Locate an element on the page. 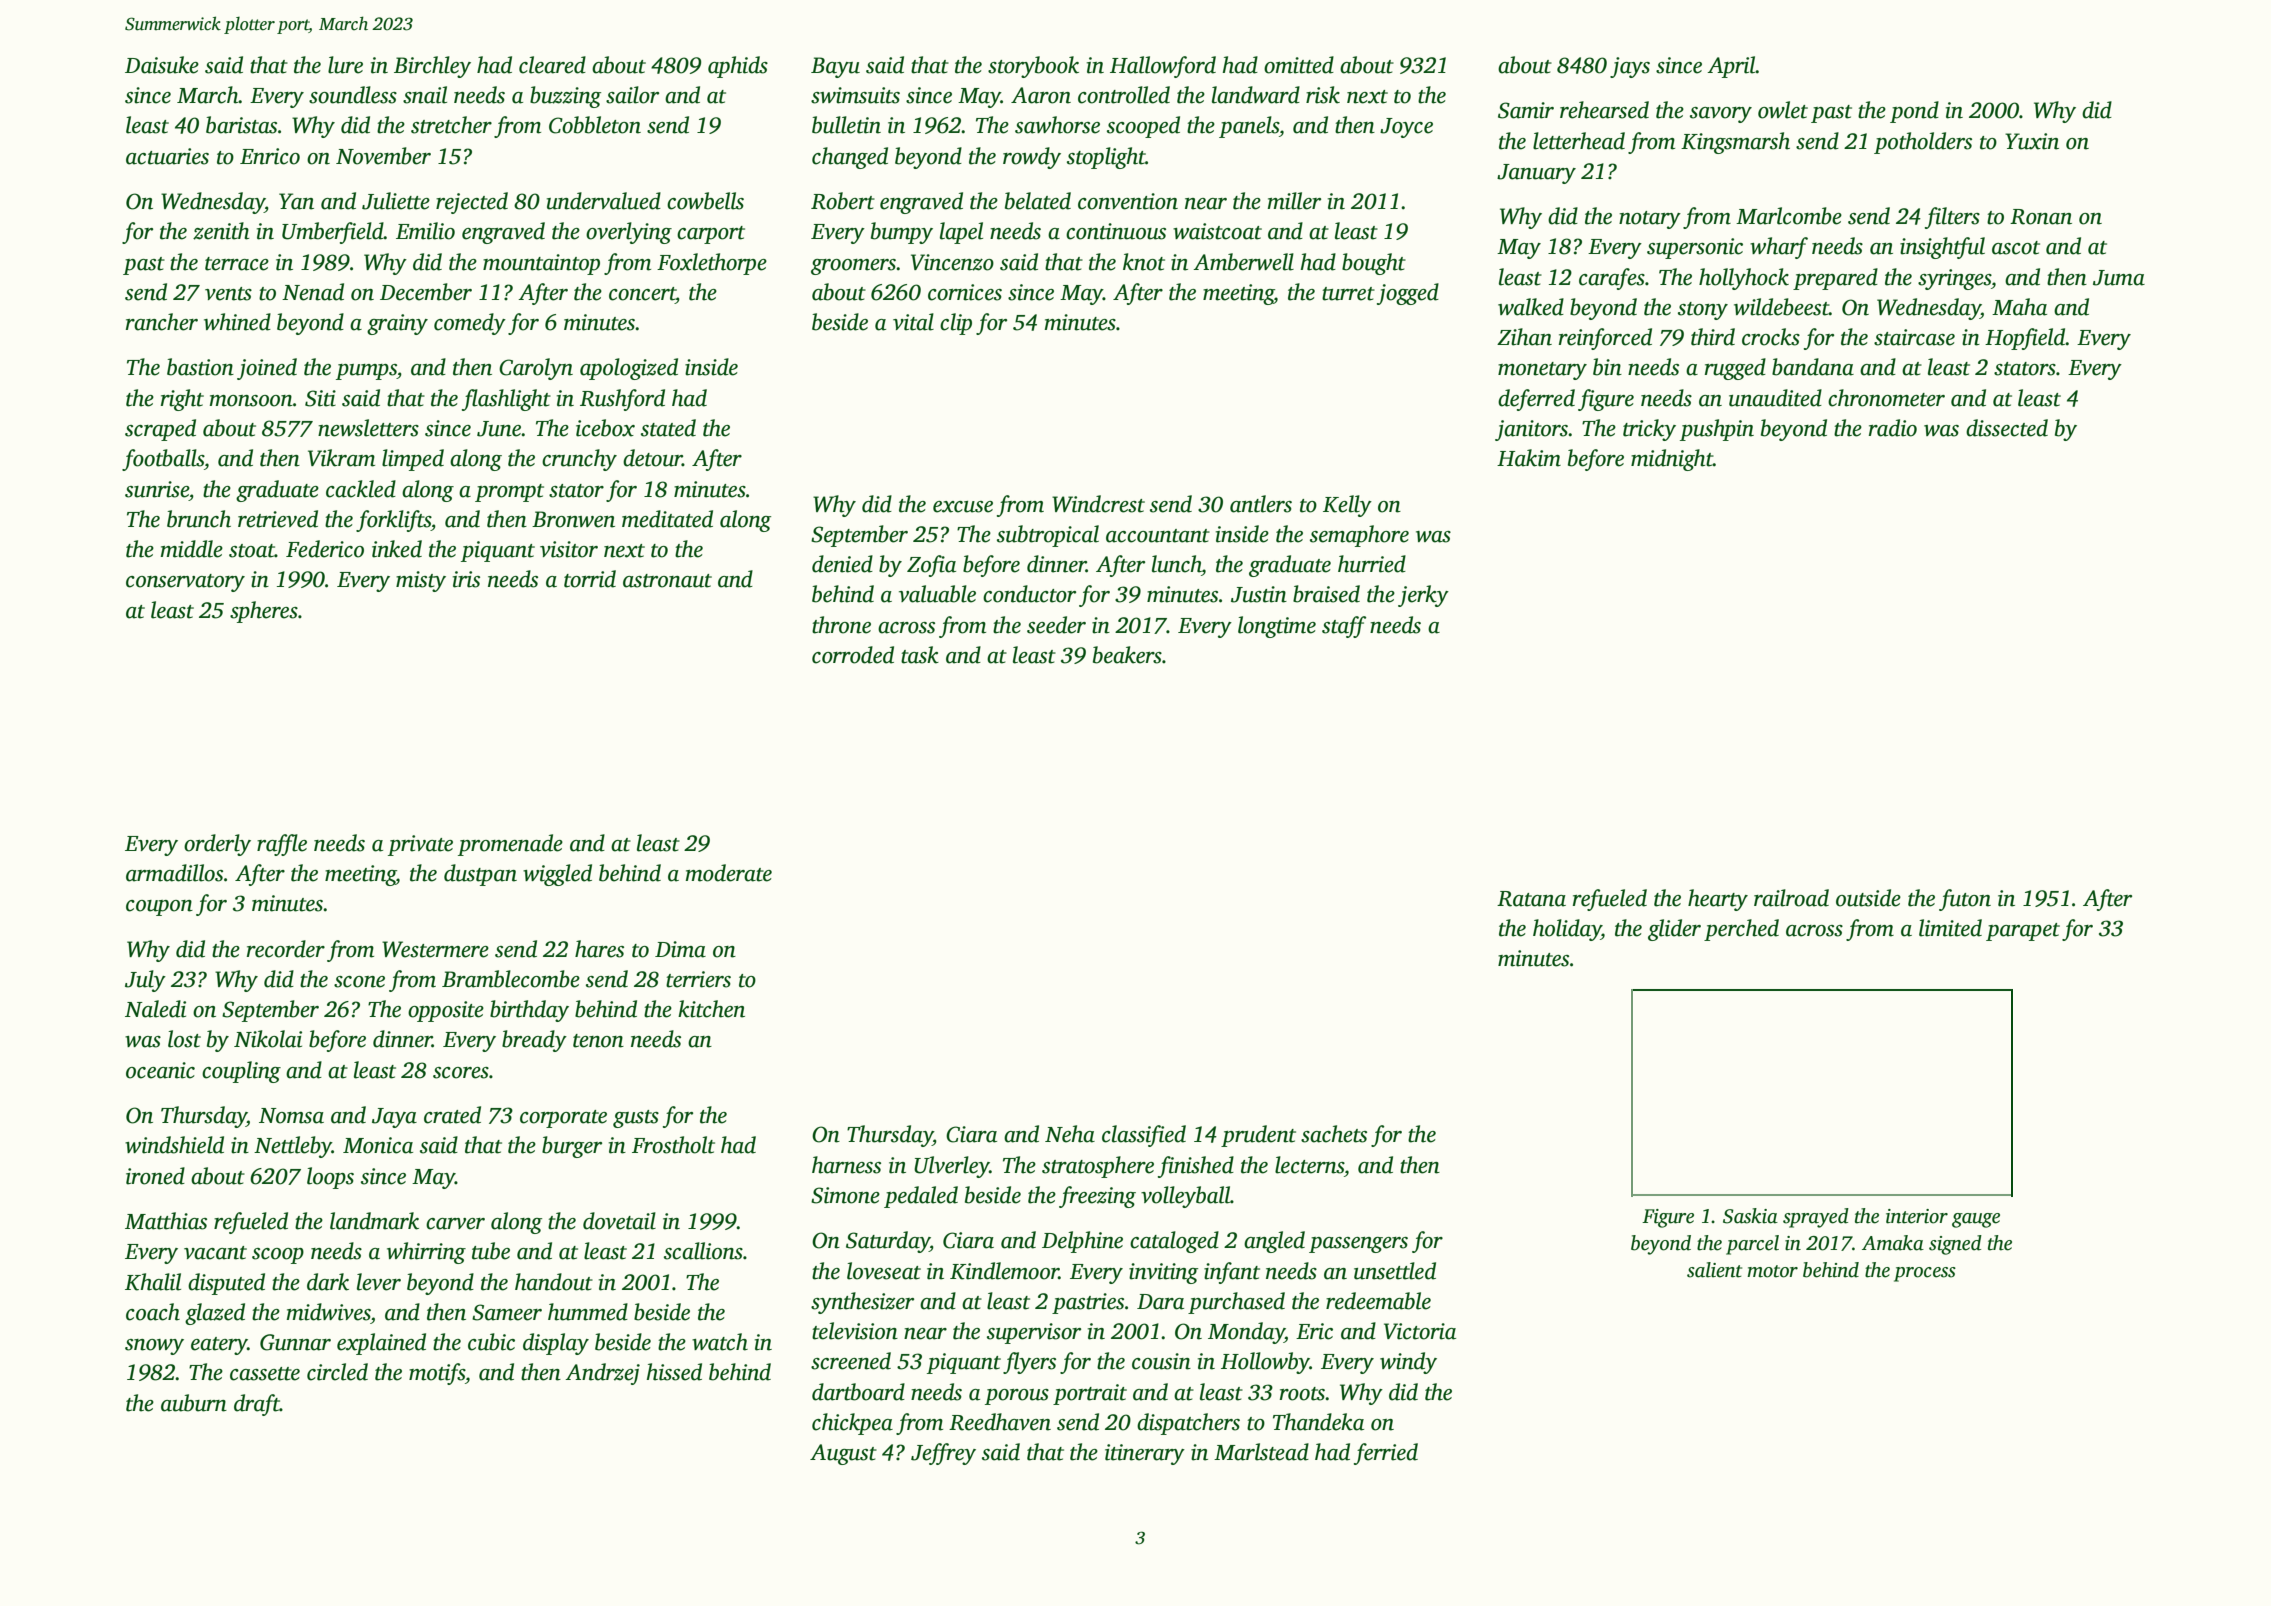 This image has height=1606, width=2271. Umberfield is located at coordinates (333, 233).
